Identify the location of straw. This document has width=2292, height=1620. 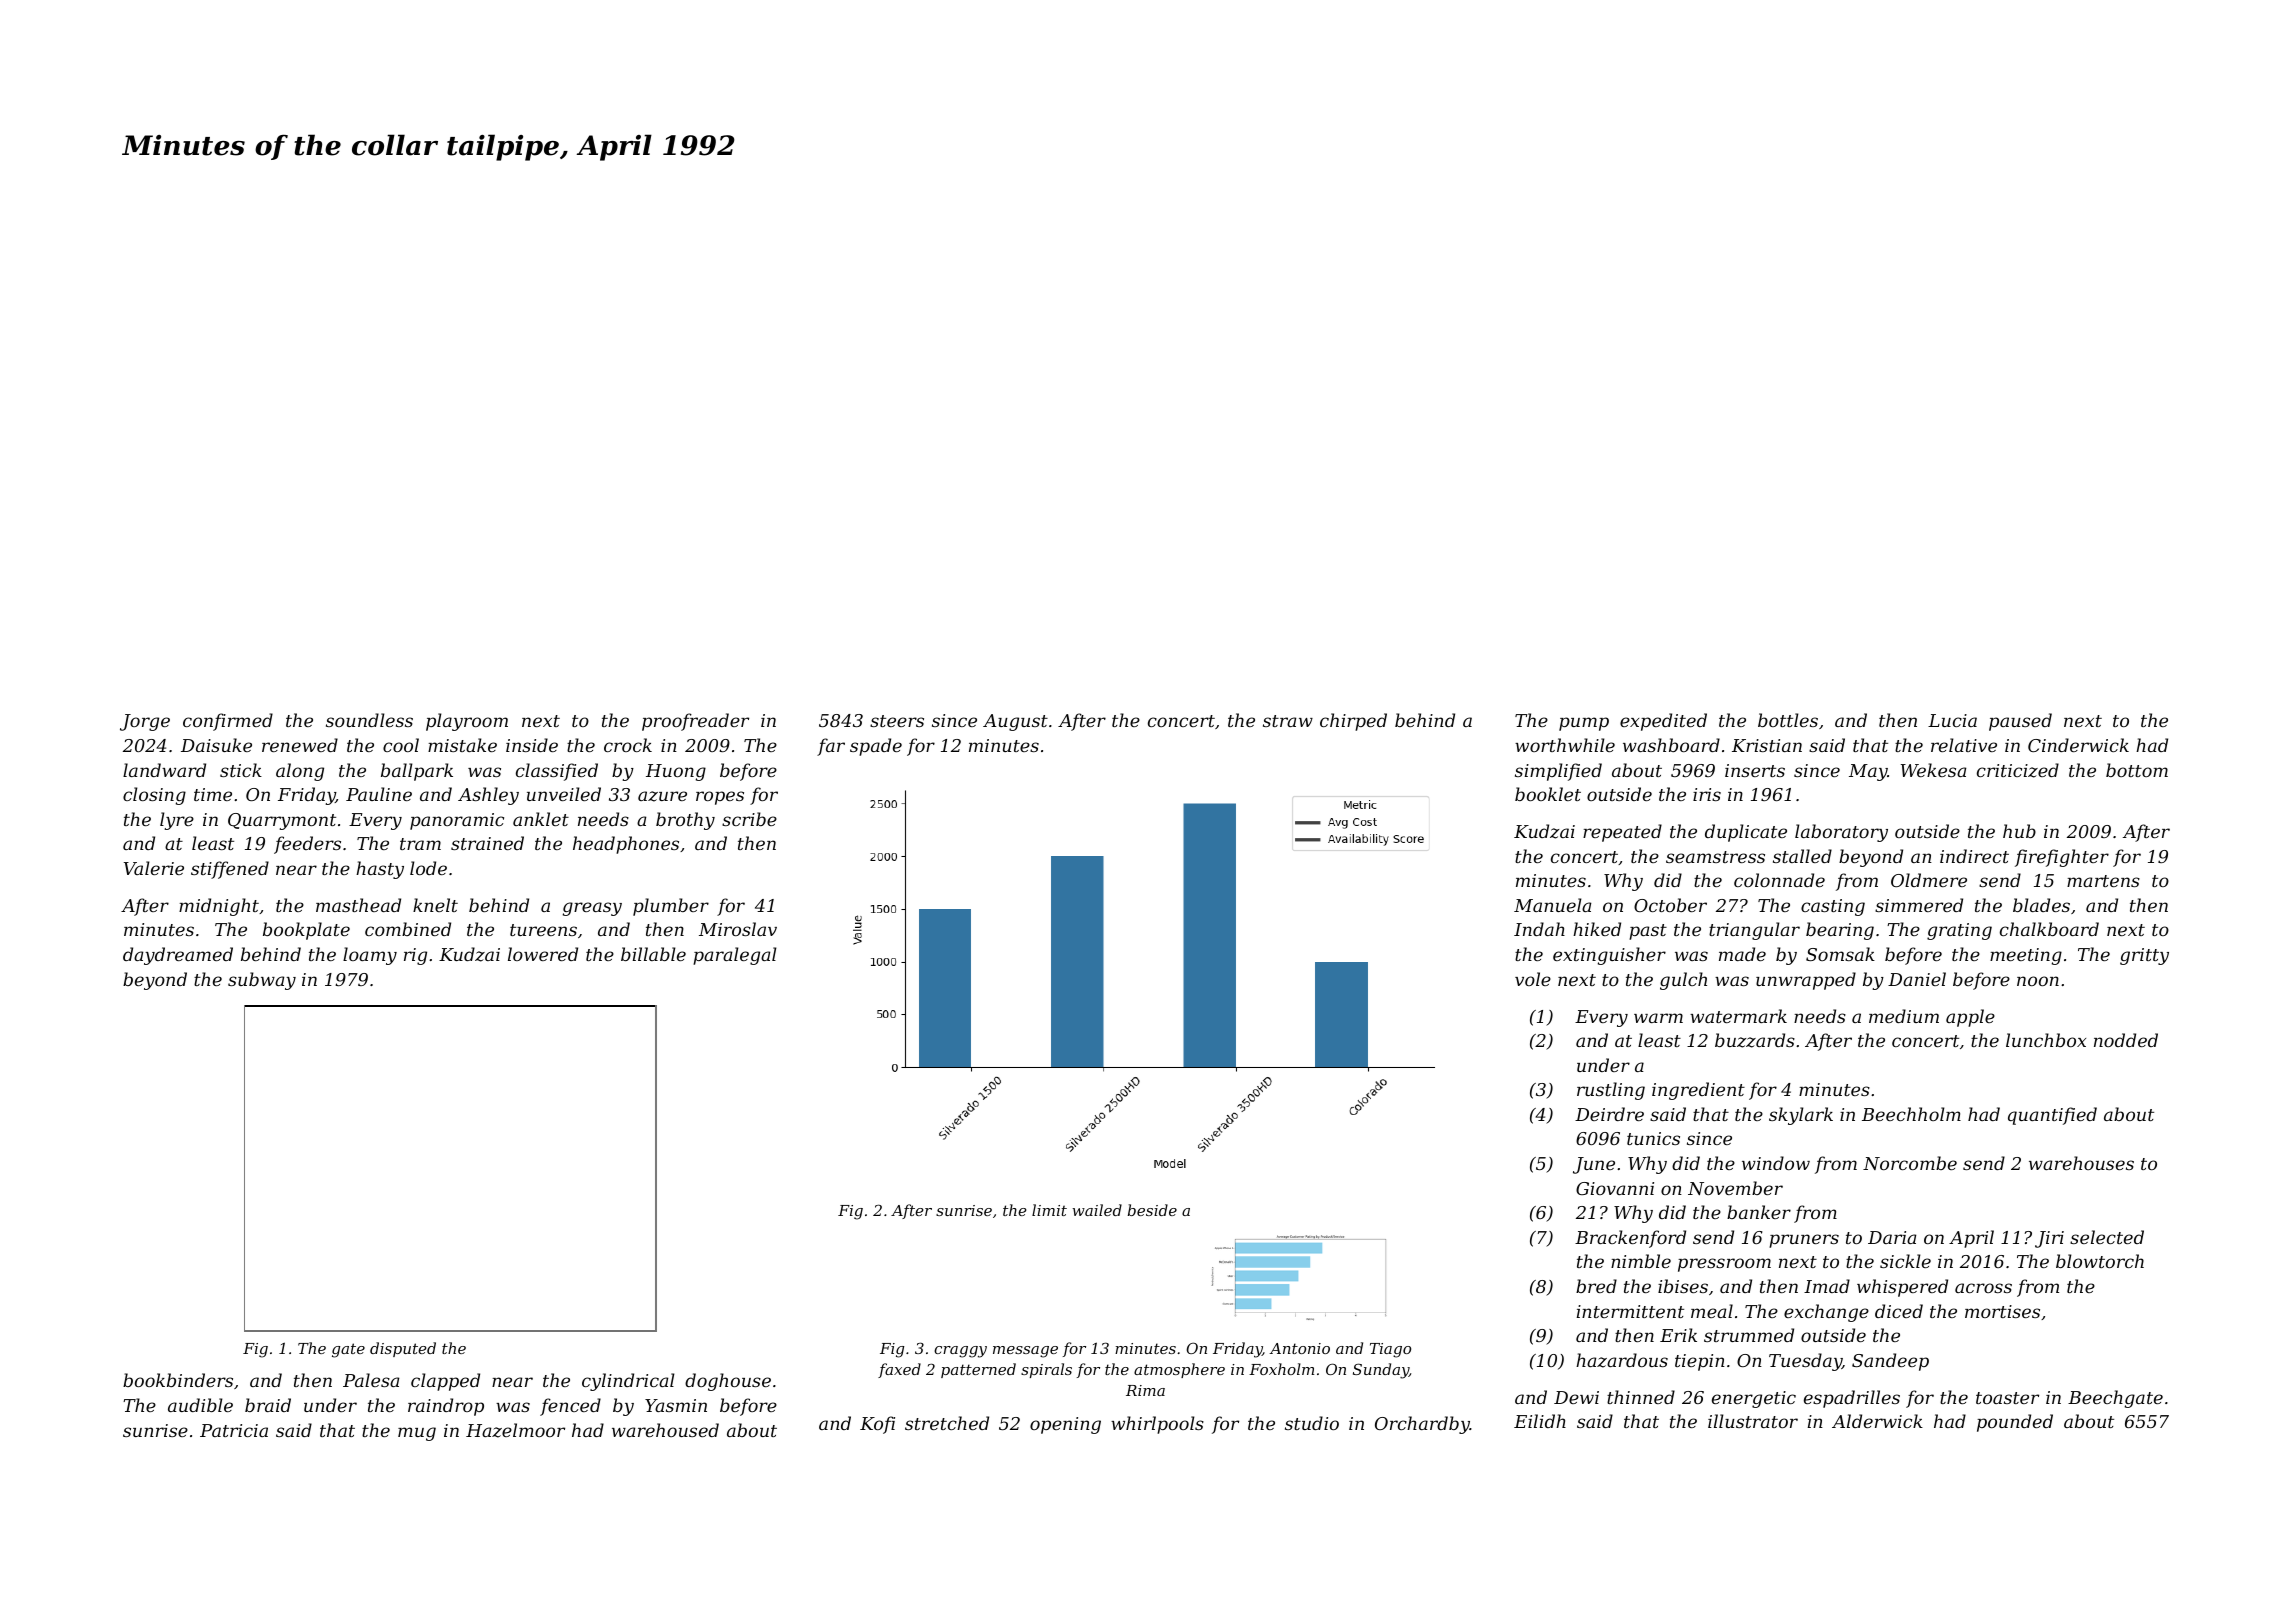
(1288, 721).
